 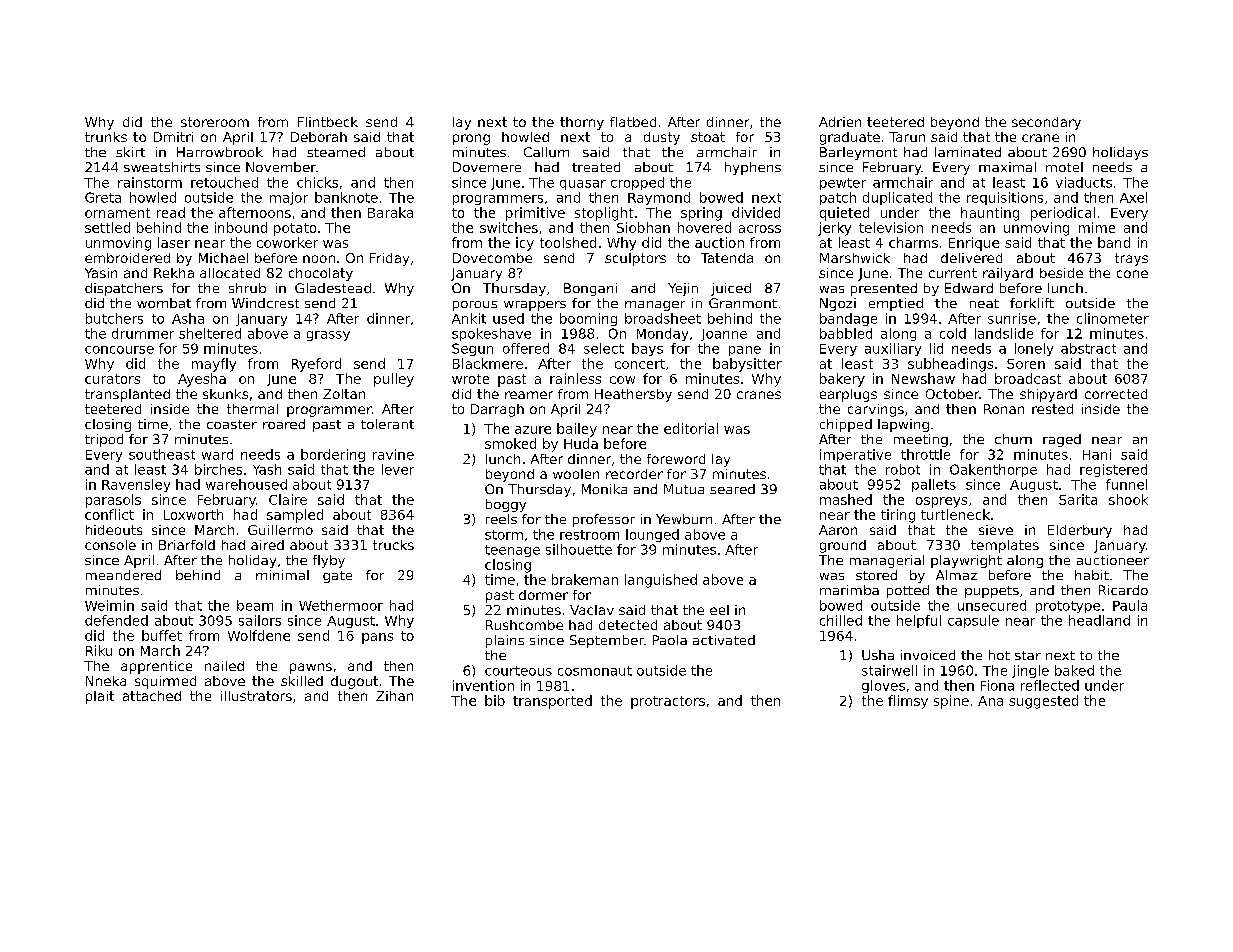 What do you see at coordinates (387, 424) in the image?
I see `tolerant` at bounding box center [387, 424].
